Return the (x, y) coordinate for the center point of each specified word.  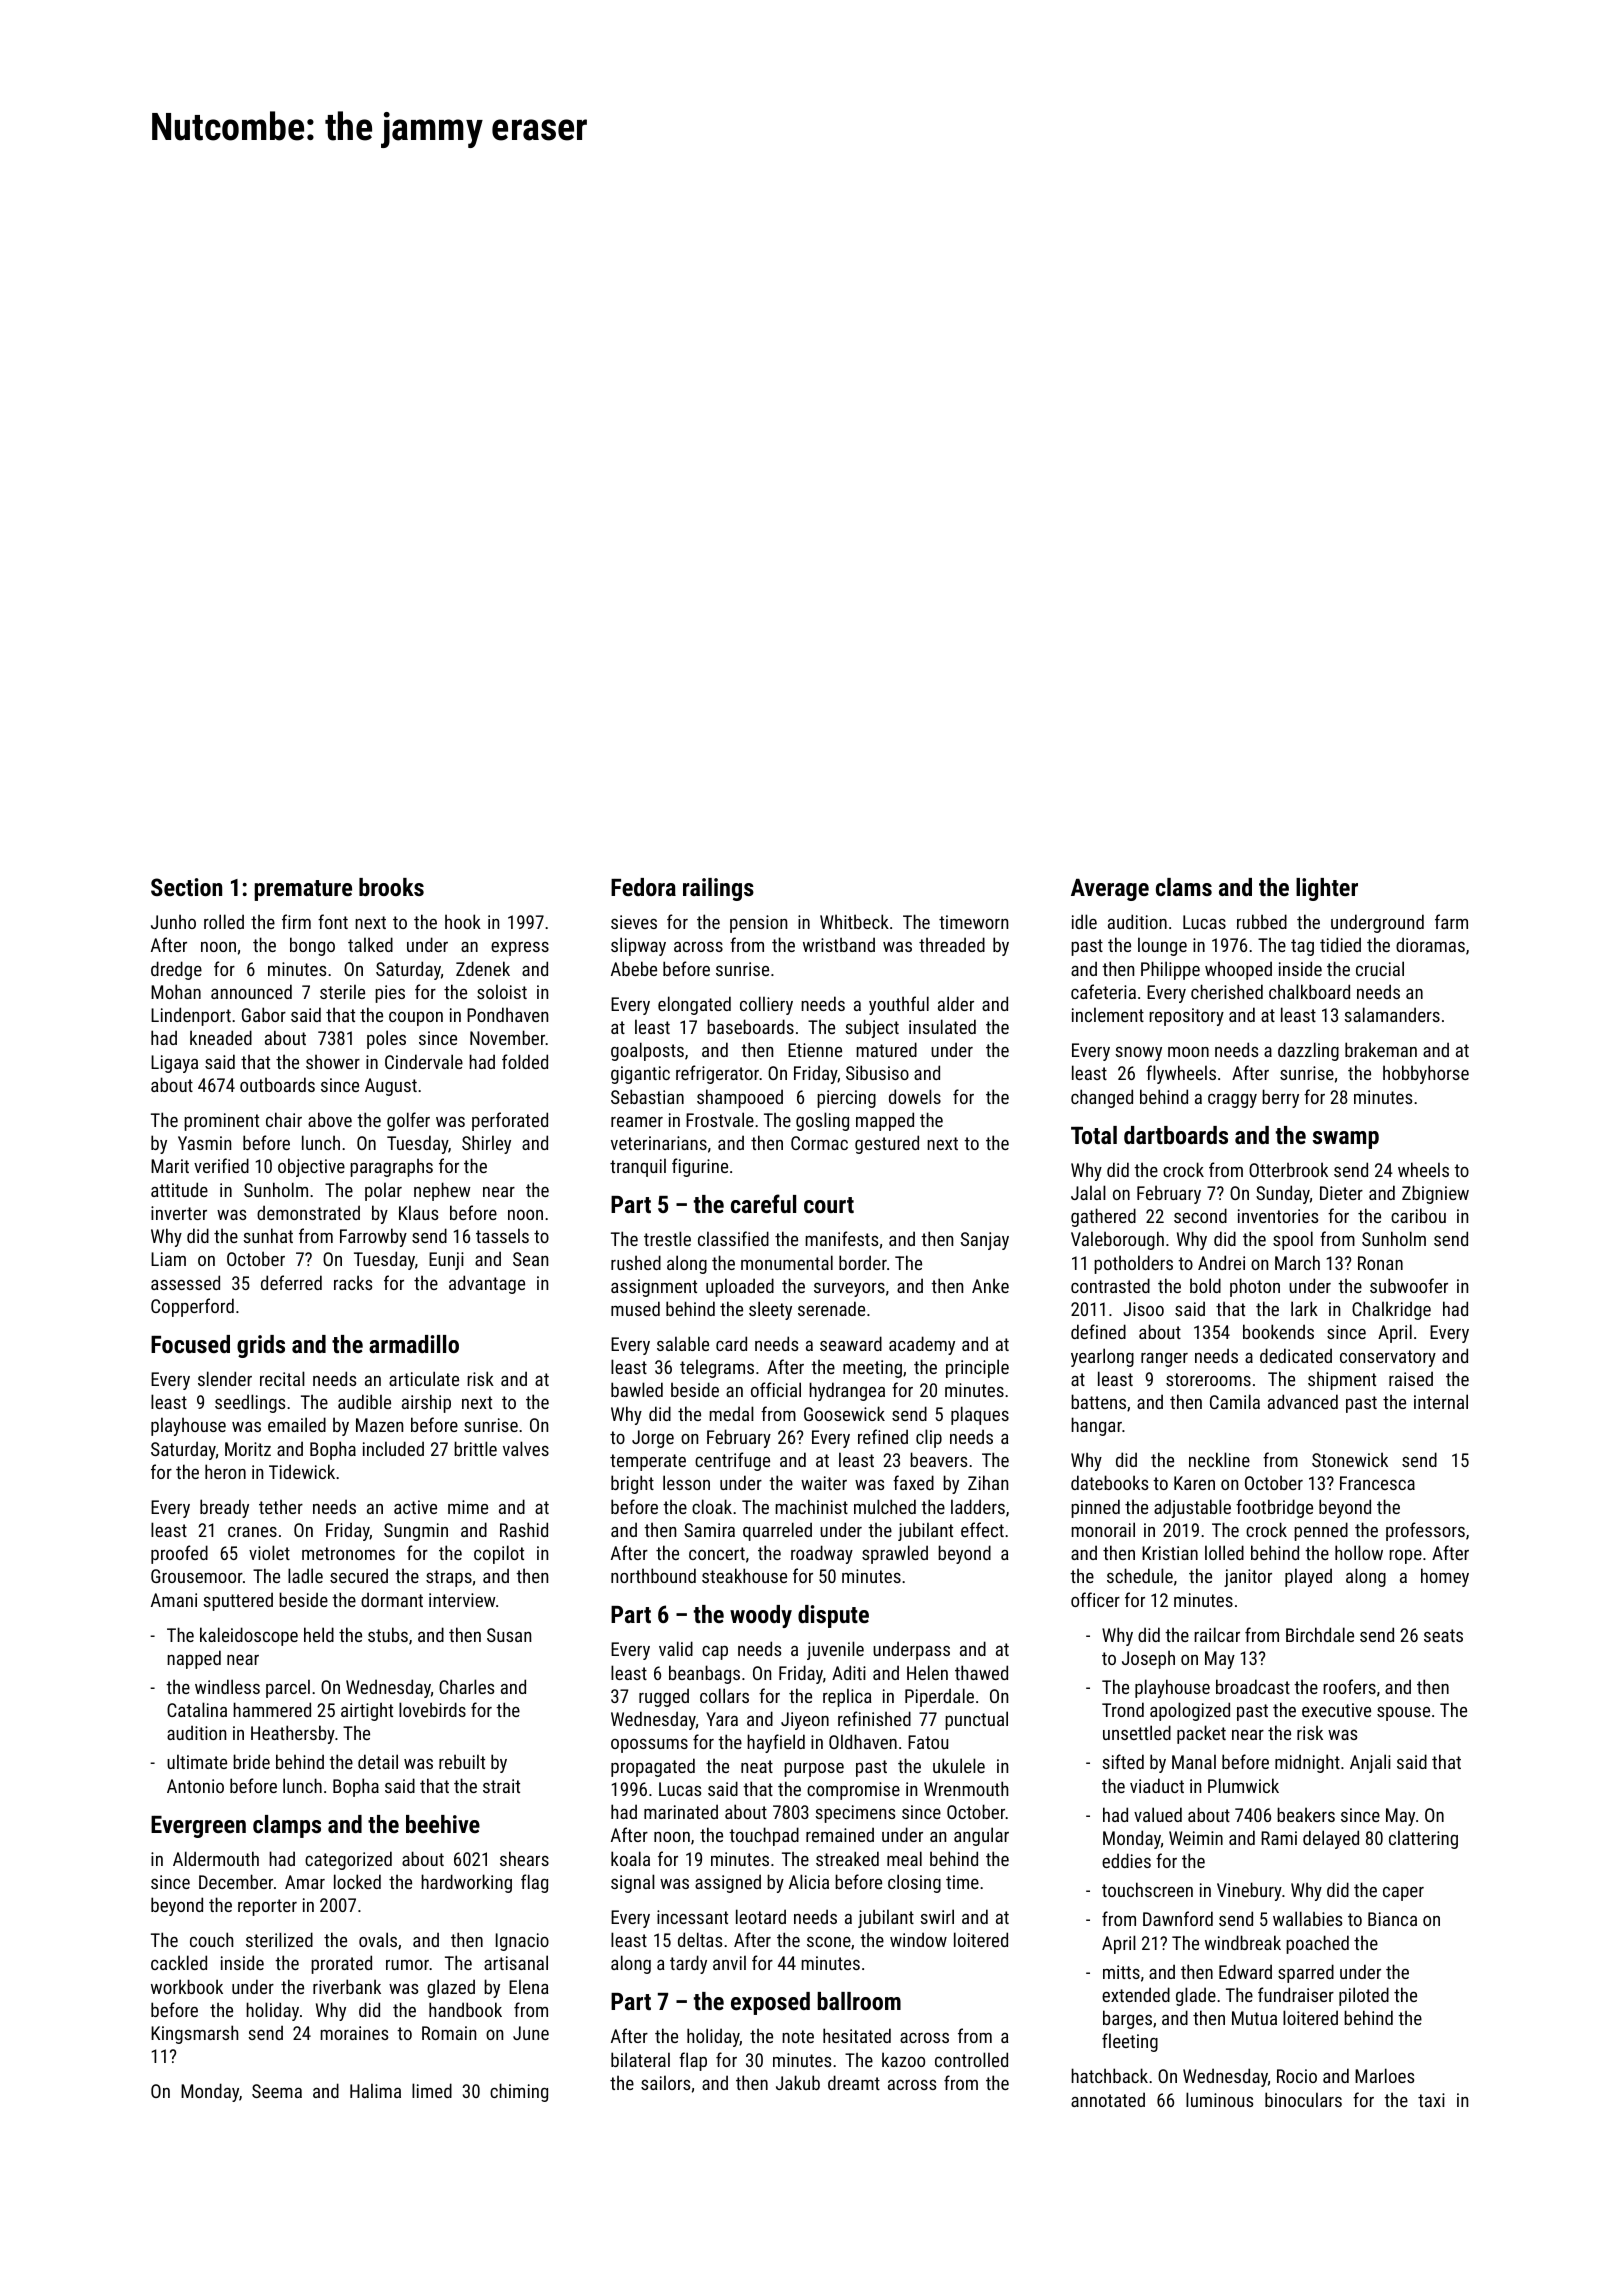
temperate (648, 1462)
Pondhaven (507, 1014)
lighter (1327, 889)
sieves (634, 922)
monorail (1103, 1529)
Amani (174, 1600)
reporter (267, 1907)
